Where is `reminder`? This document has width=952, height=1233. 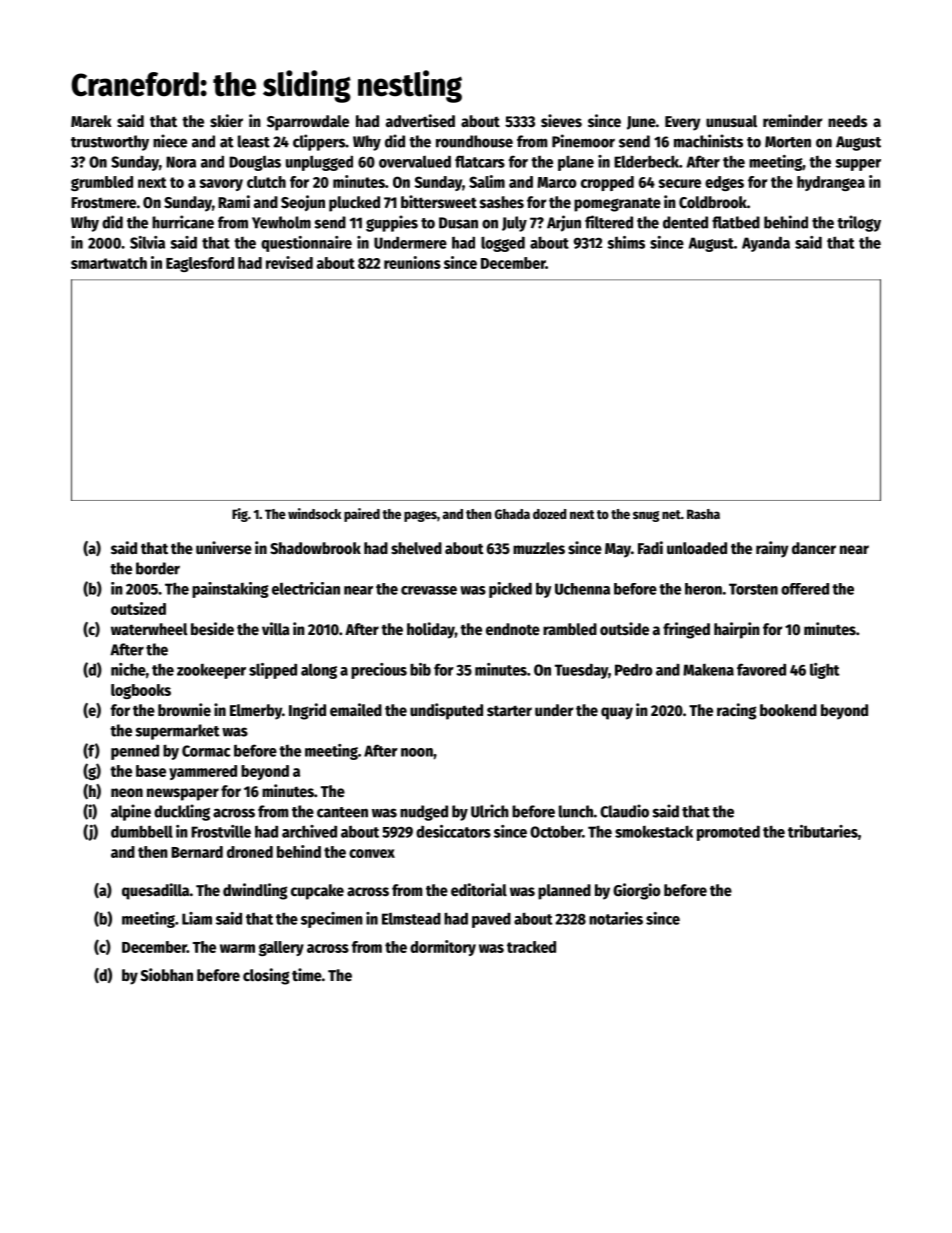
reminder is located at coordinates (792, 121).
